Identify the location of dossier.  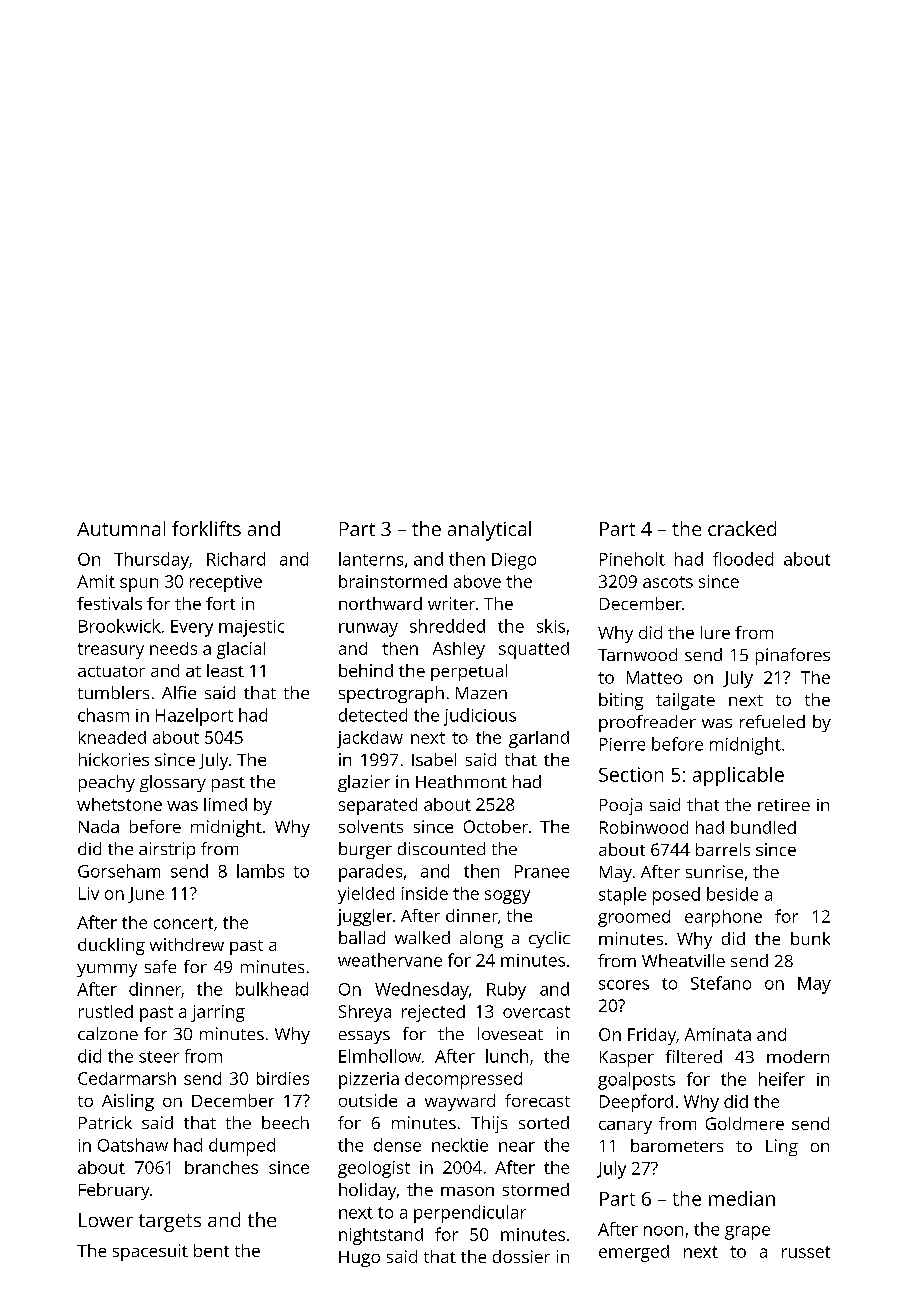
(521, 1256).
